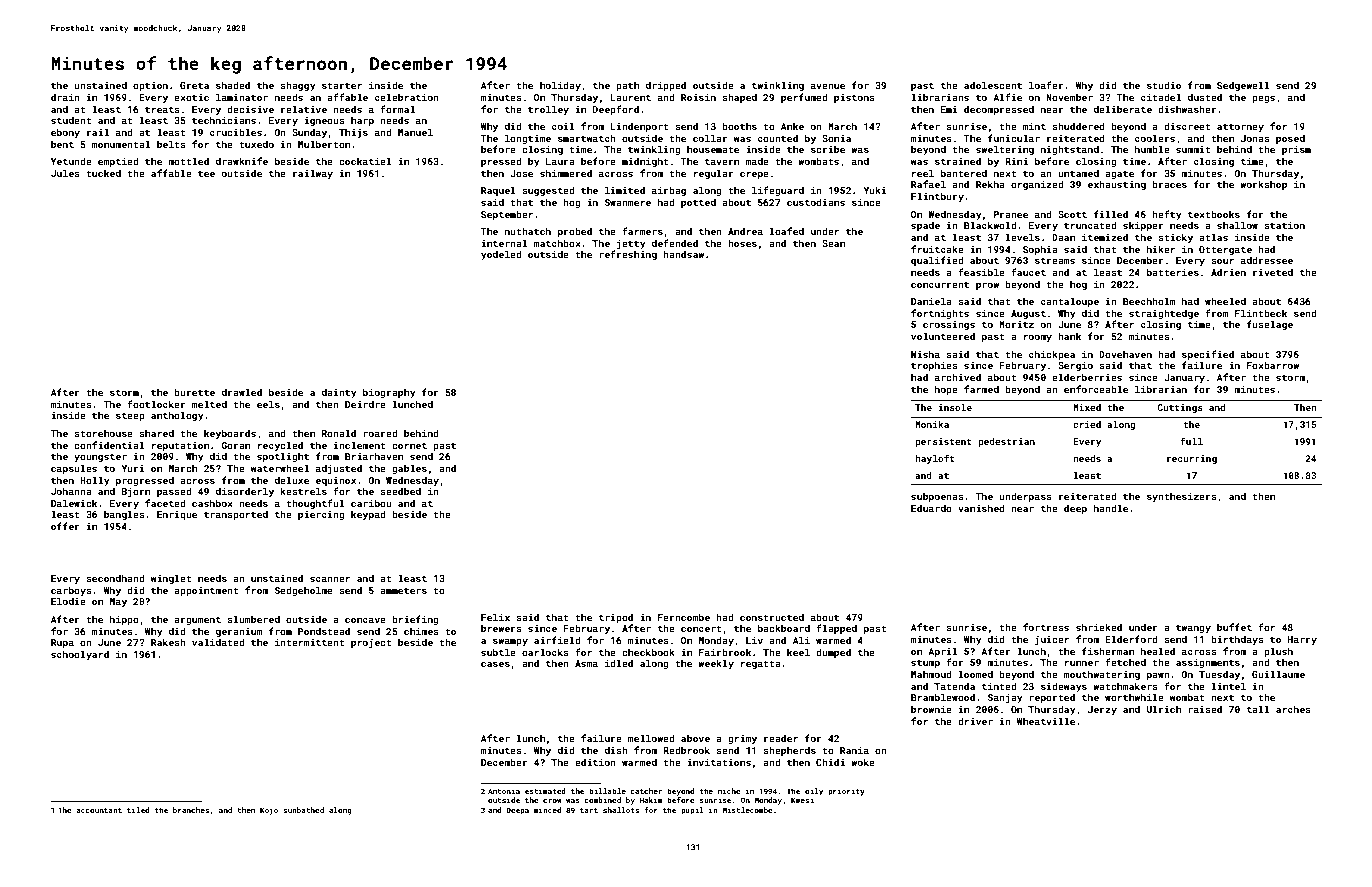 This screenshot has width=1372, height=887. I want to click on Sedgeholme, so click(304, 591).
